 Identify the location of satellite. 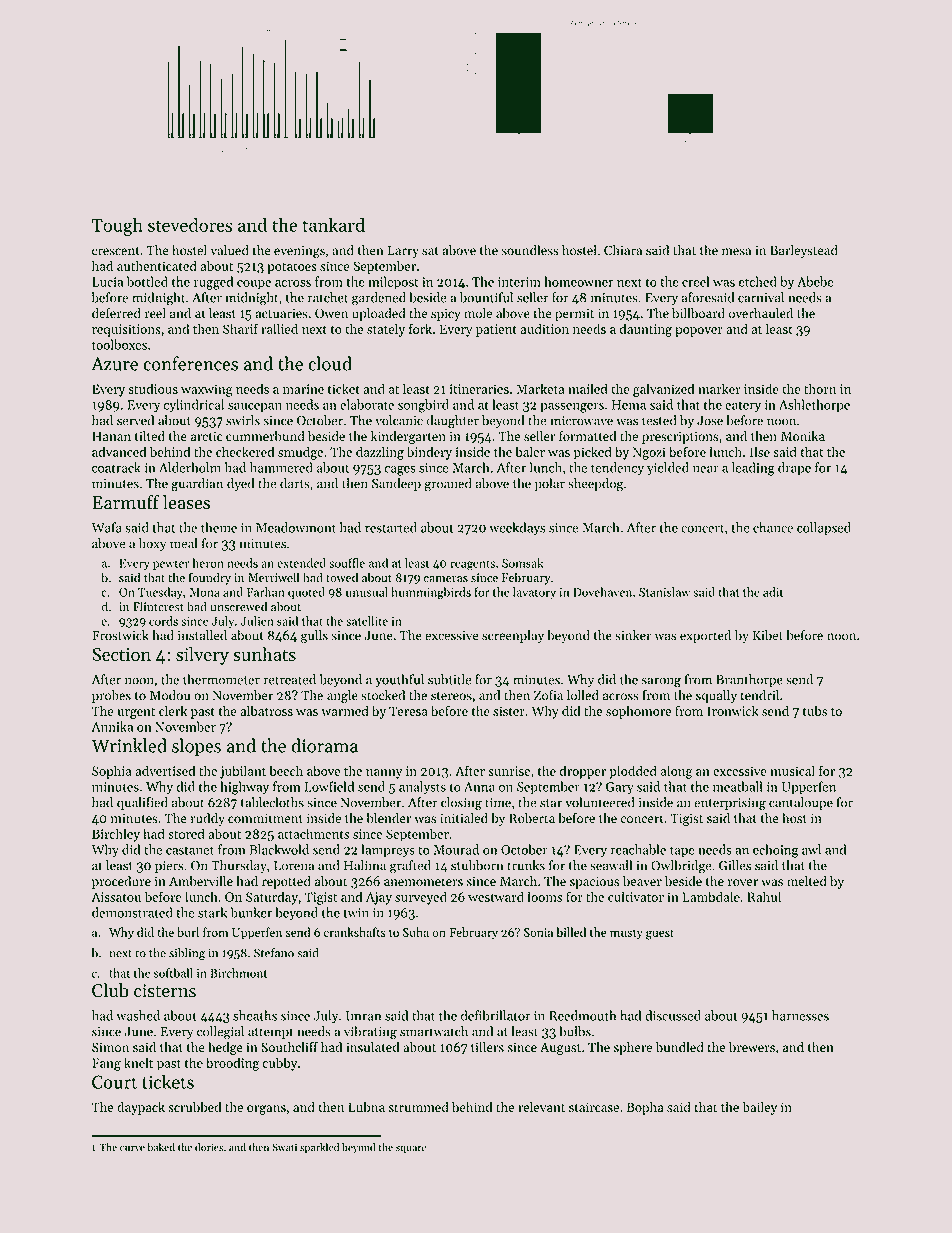
(367, 621).
